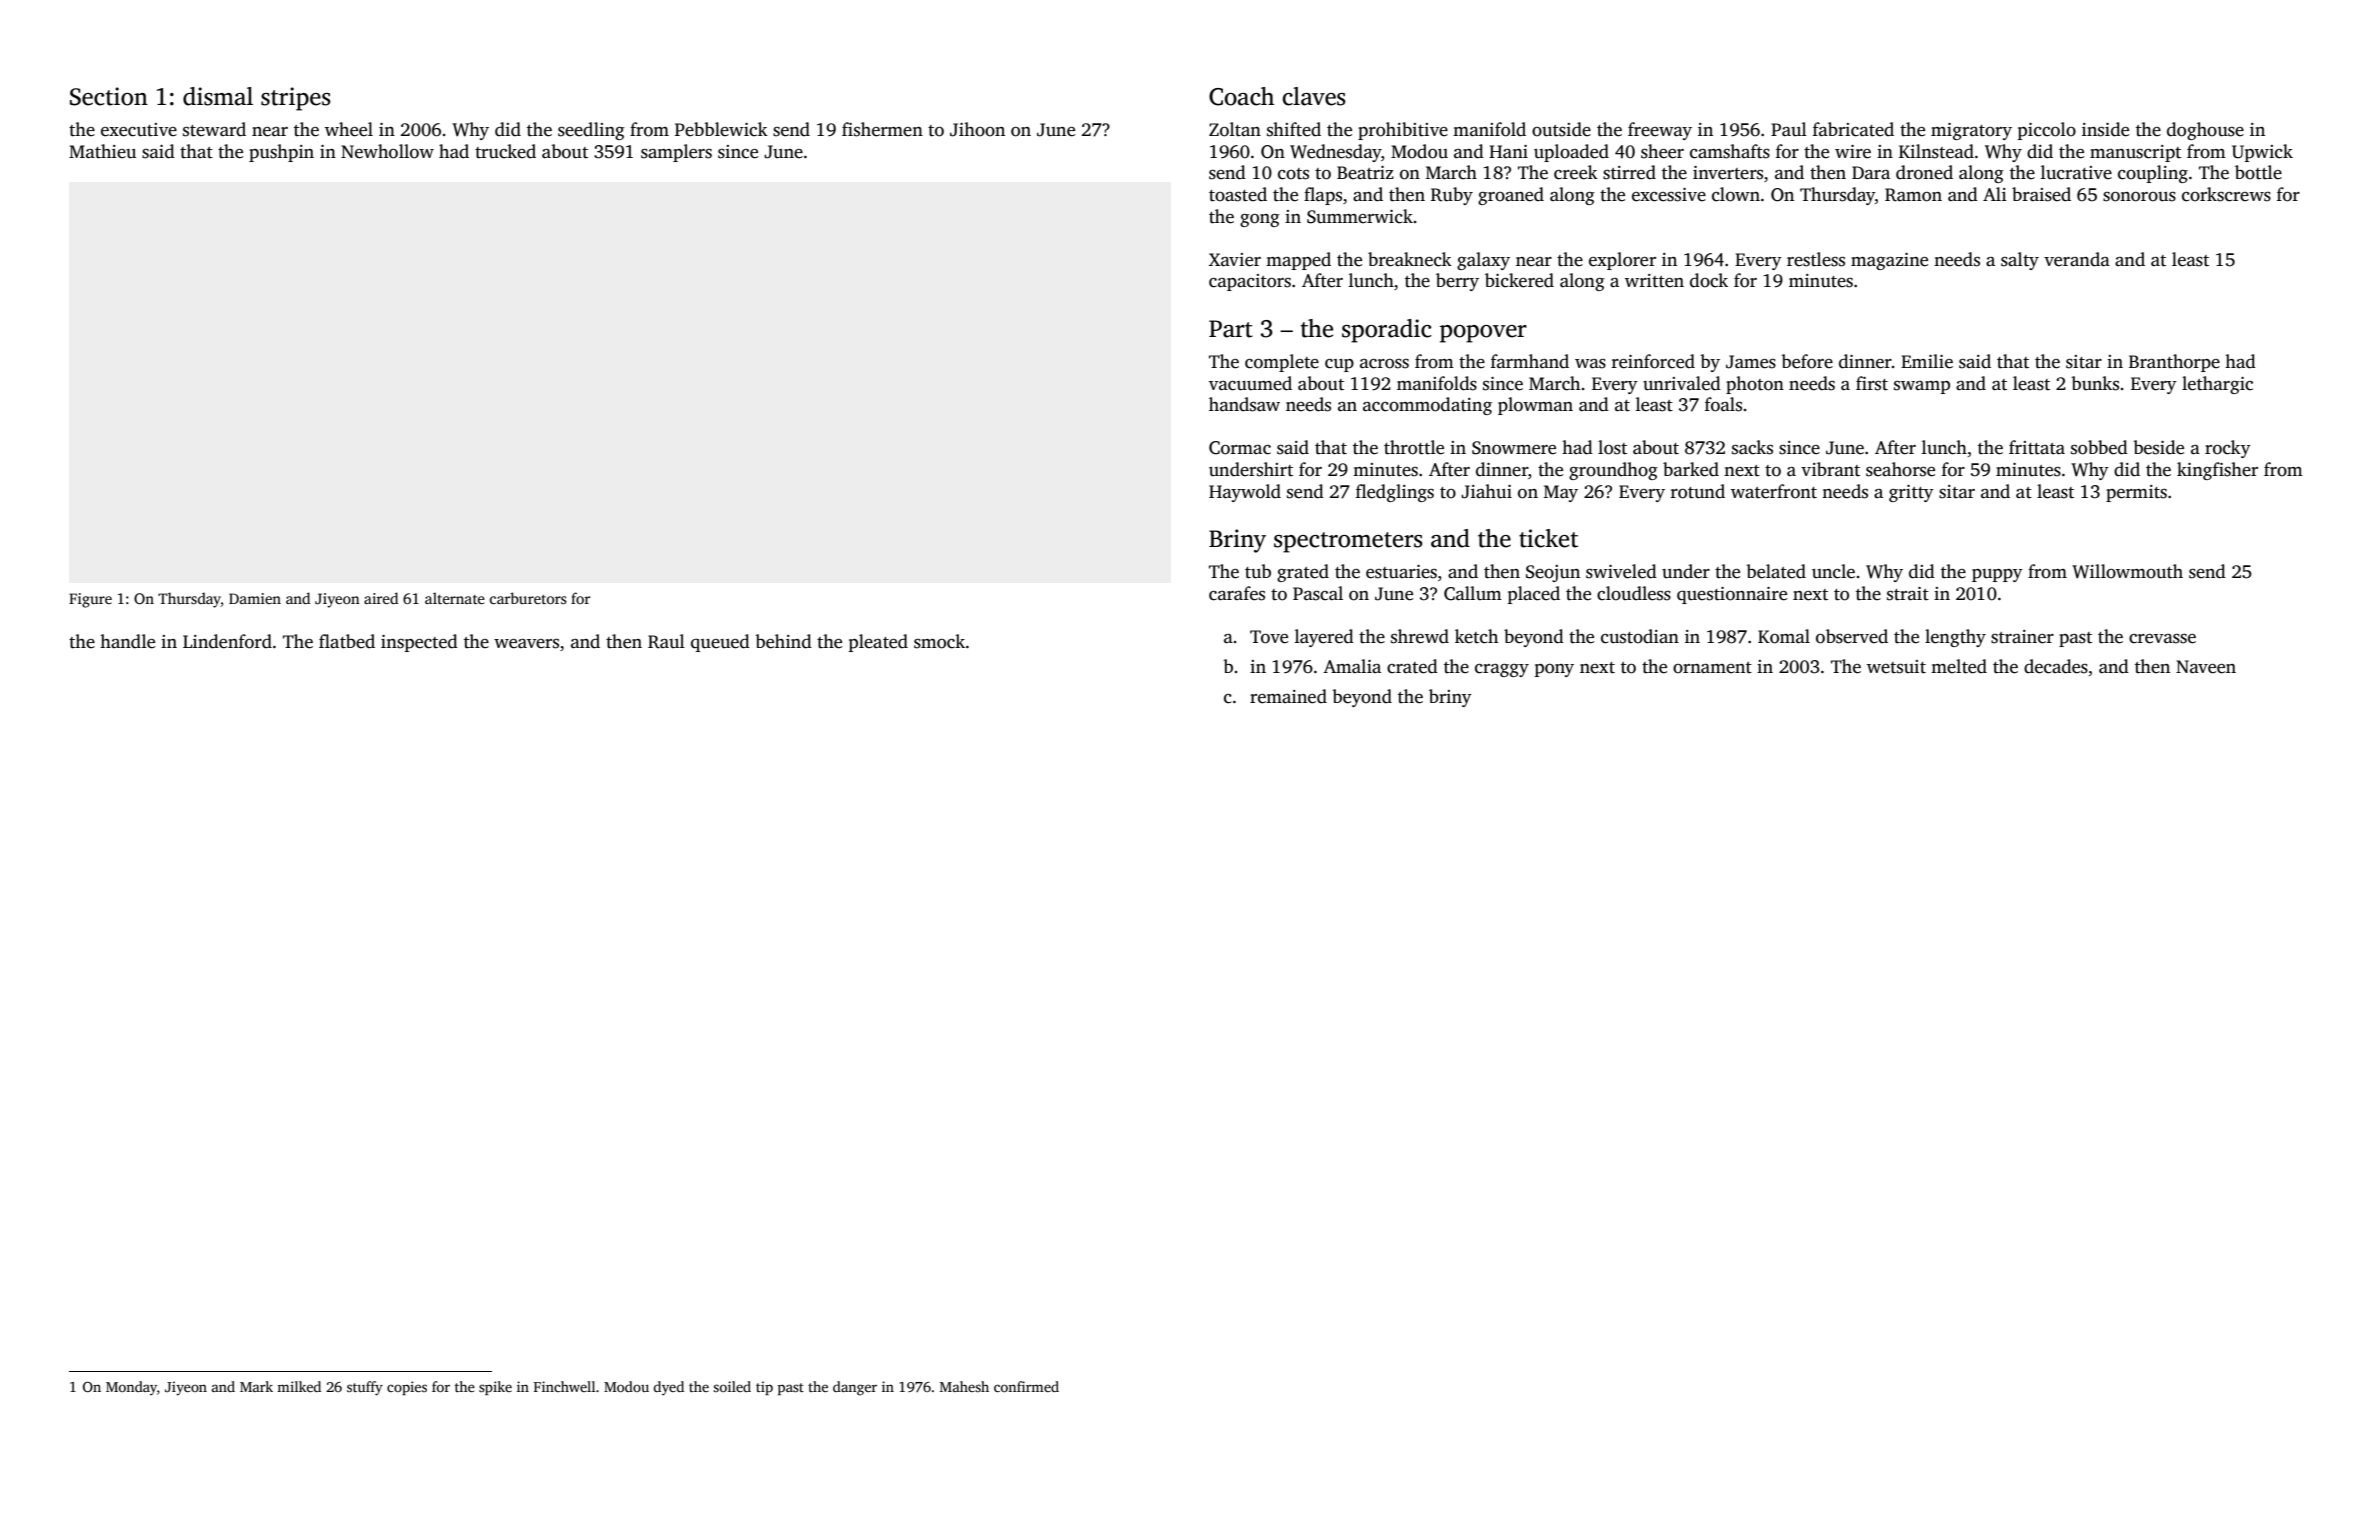 The width and height of the image is (2380, 1540). I want to click on flatbed, so click(347, 641).
